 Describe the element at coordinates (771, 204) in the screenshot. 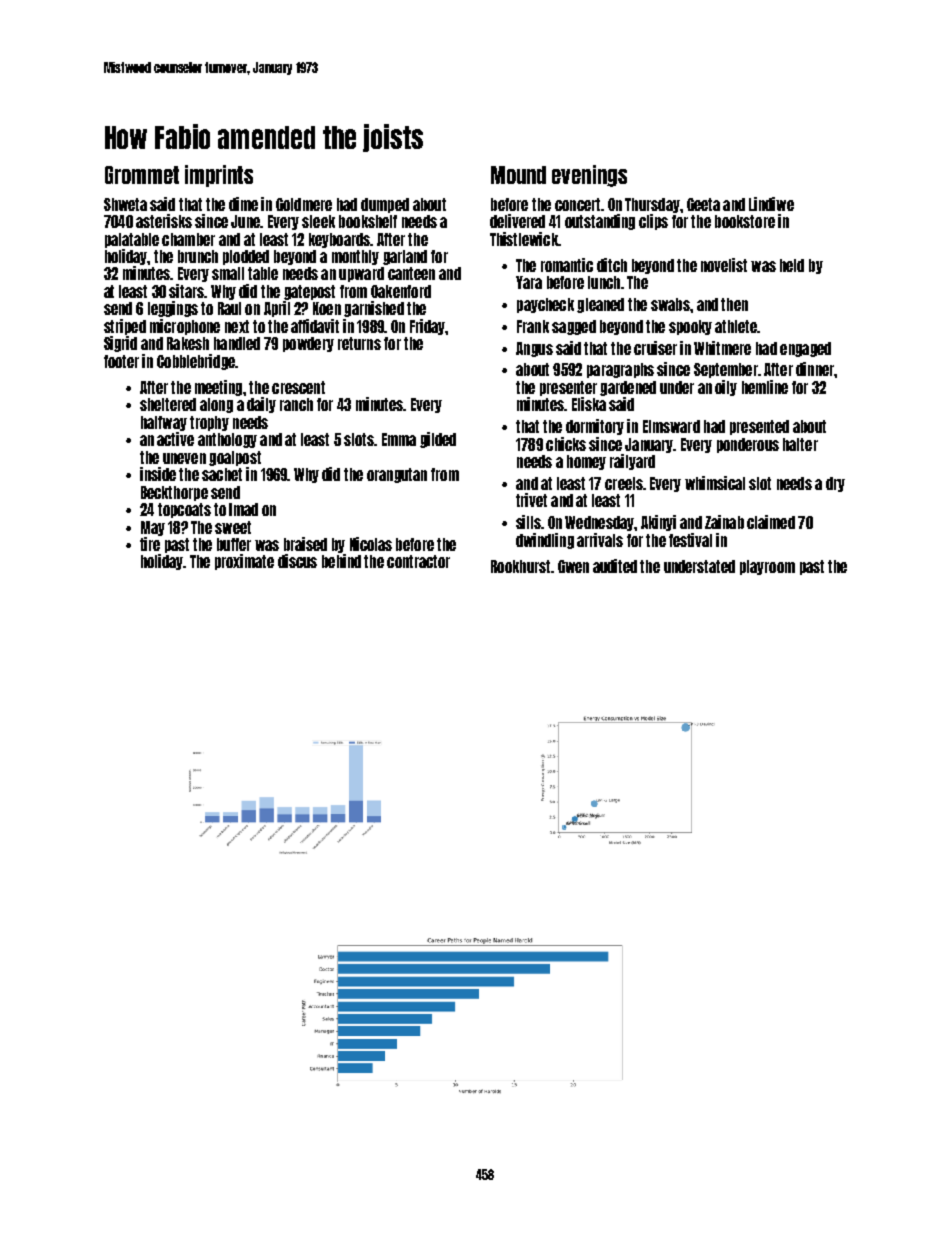

I see `Lindiwe` at that location.
